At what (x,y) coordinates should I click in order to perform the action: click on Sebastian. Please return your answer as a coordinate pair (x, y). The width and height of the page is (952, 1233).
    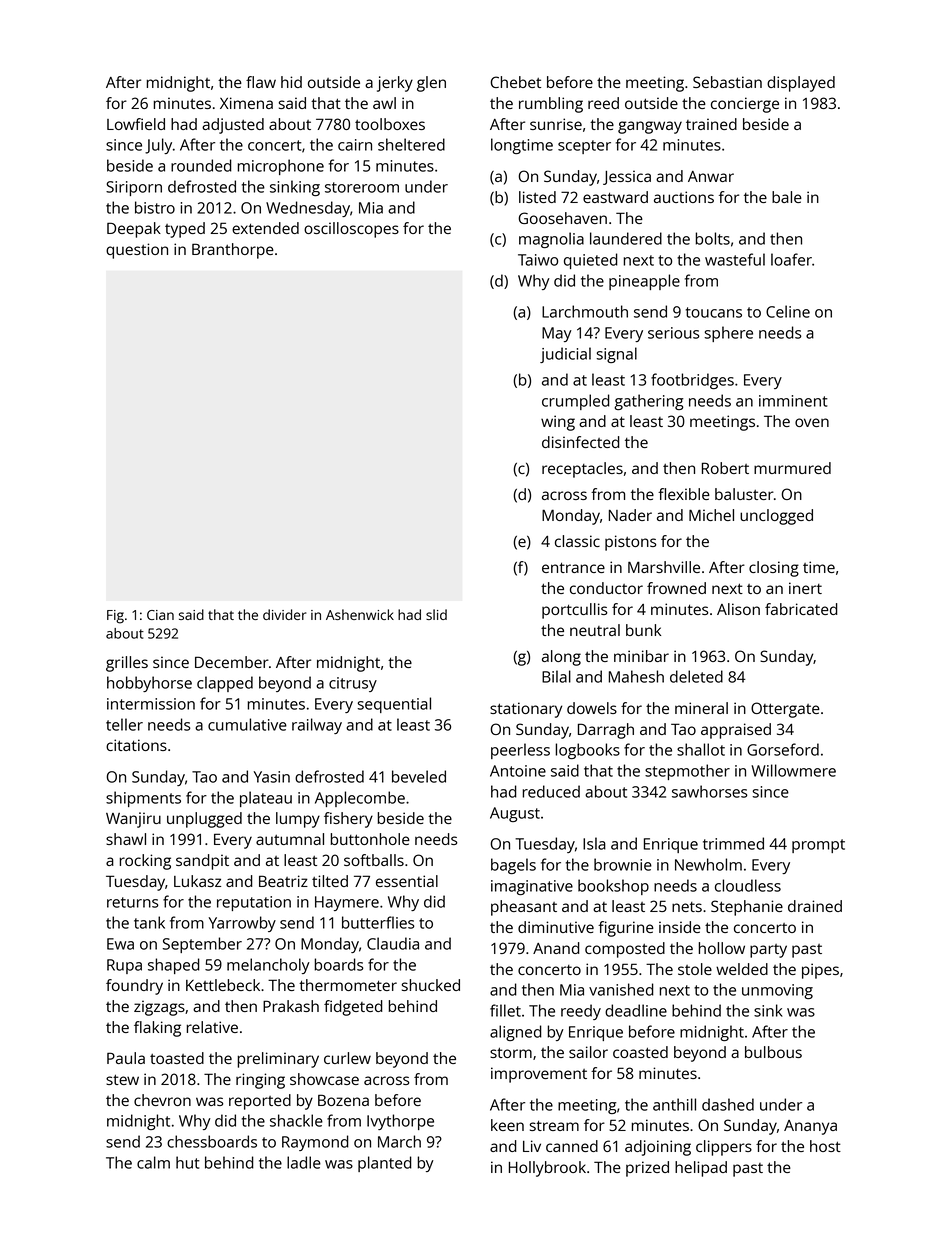
    Looking at the image, I should click on (727, 82).
